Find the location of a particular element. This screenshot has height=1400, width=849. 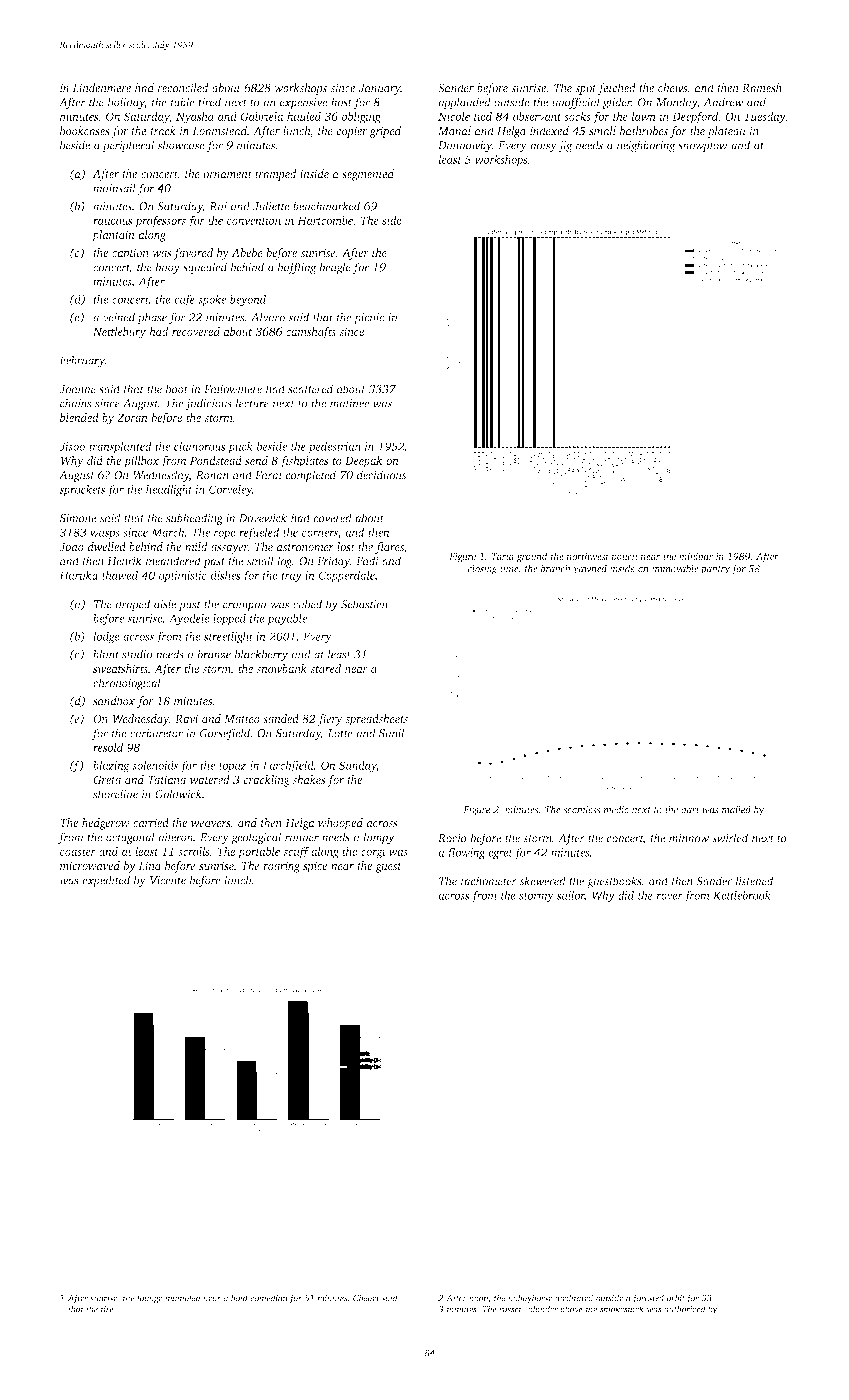

spreadsheets is located at coordinates (376, 720).
